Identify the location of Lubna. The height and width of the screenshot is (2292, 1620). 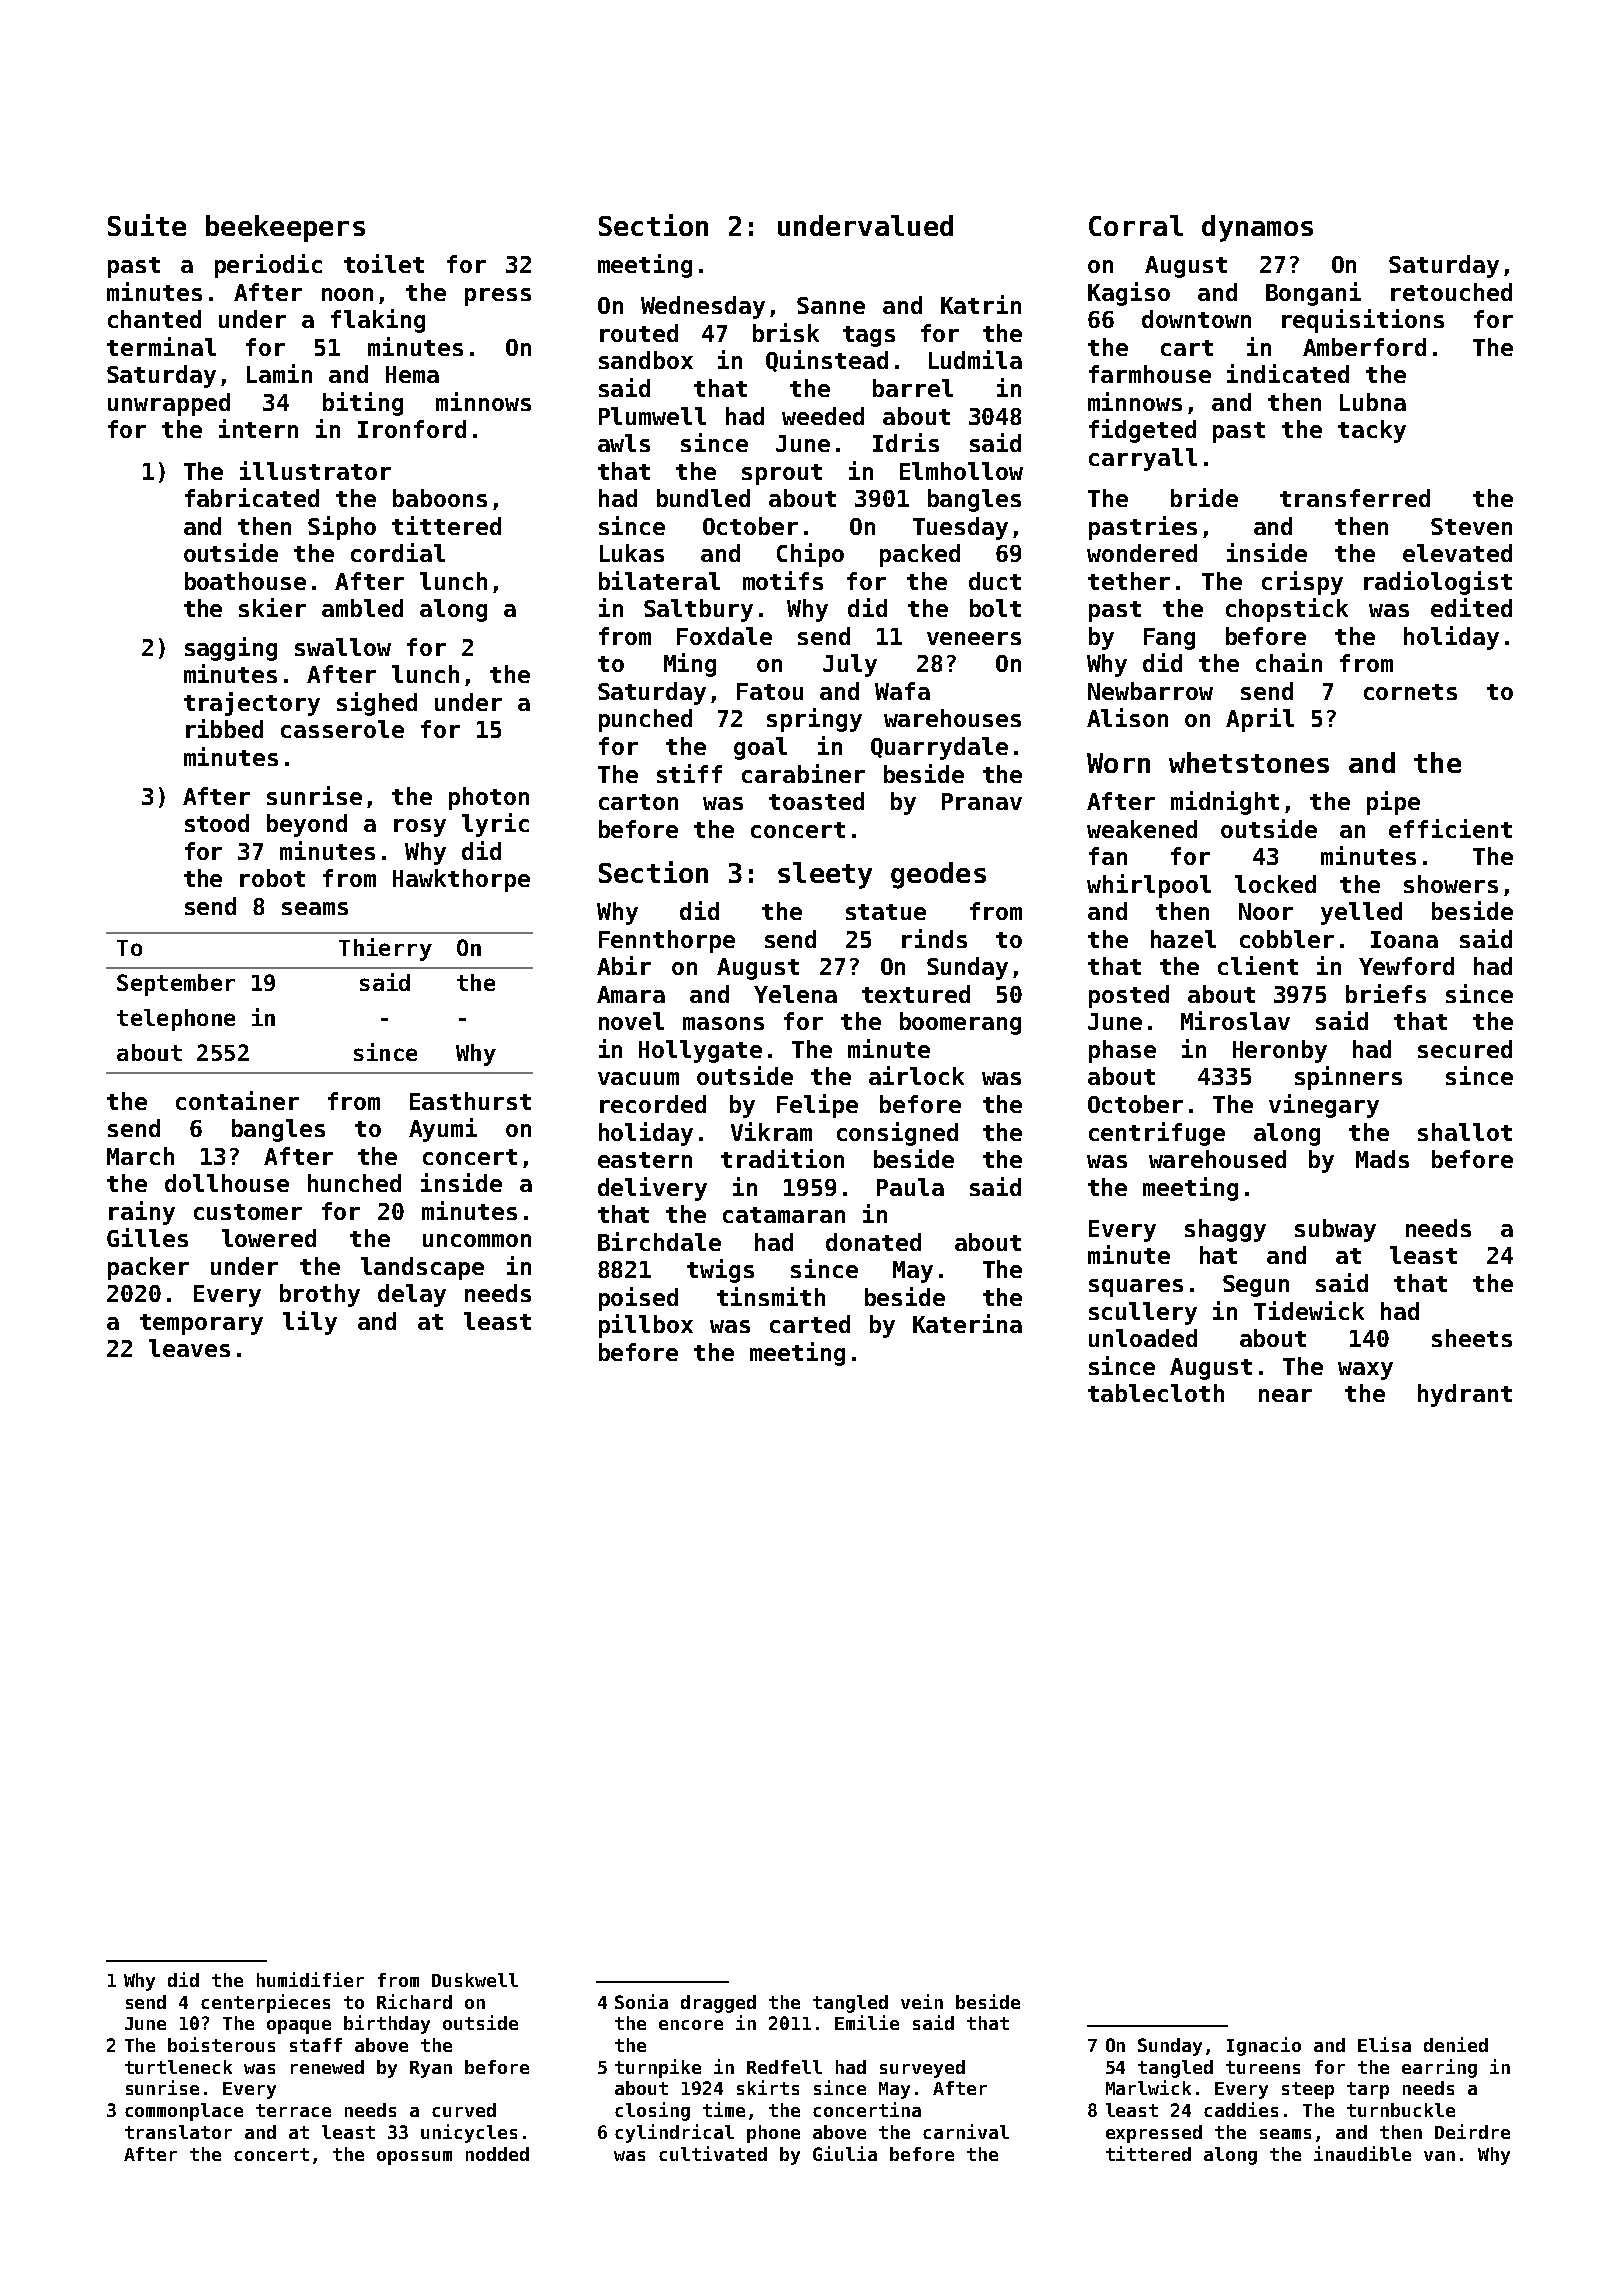
(1373, 402).
